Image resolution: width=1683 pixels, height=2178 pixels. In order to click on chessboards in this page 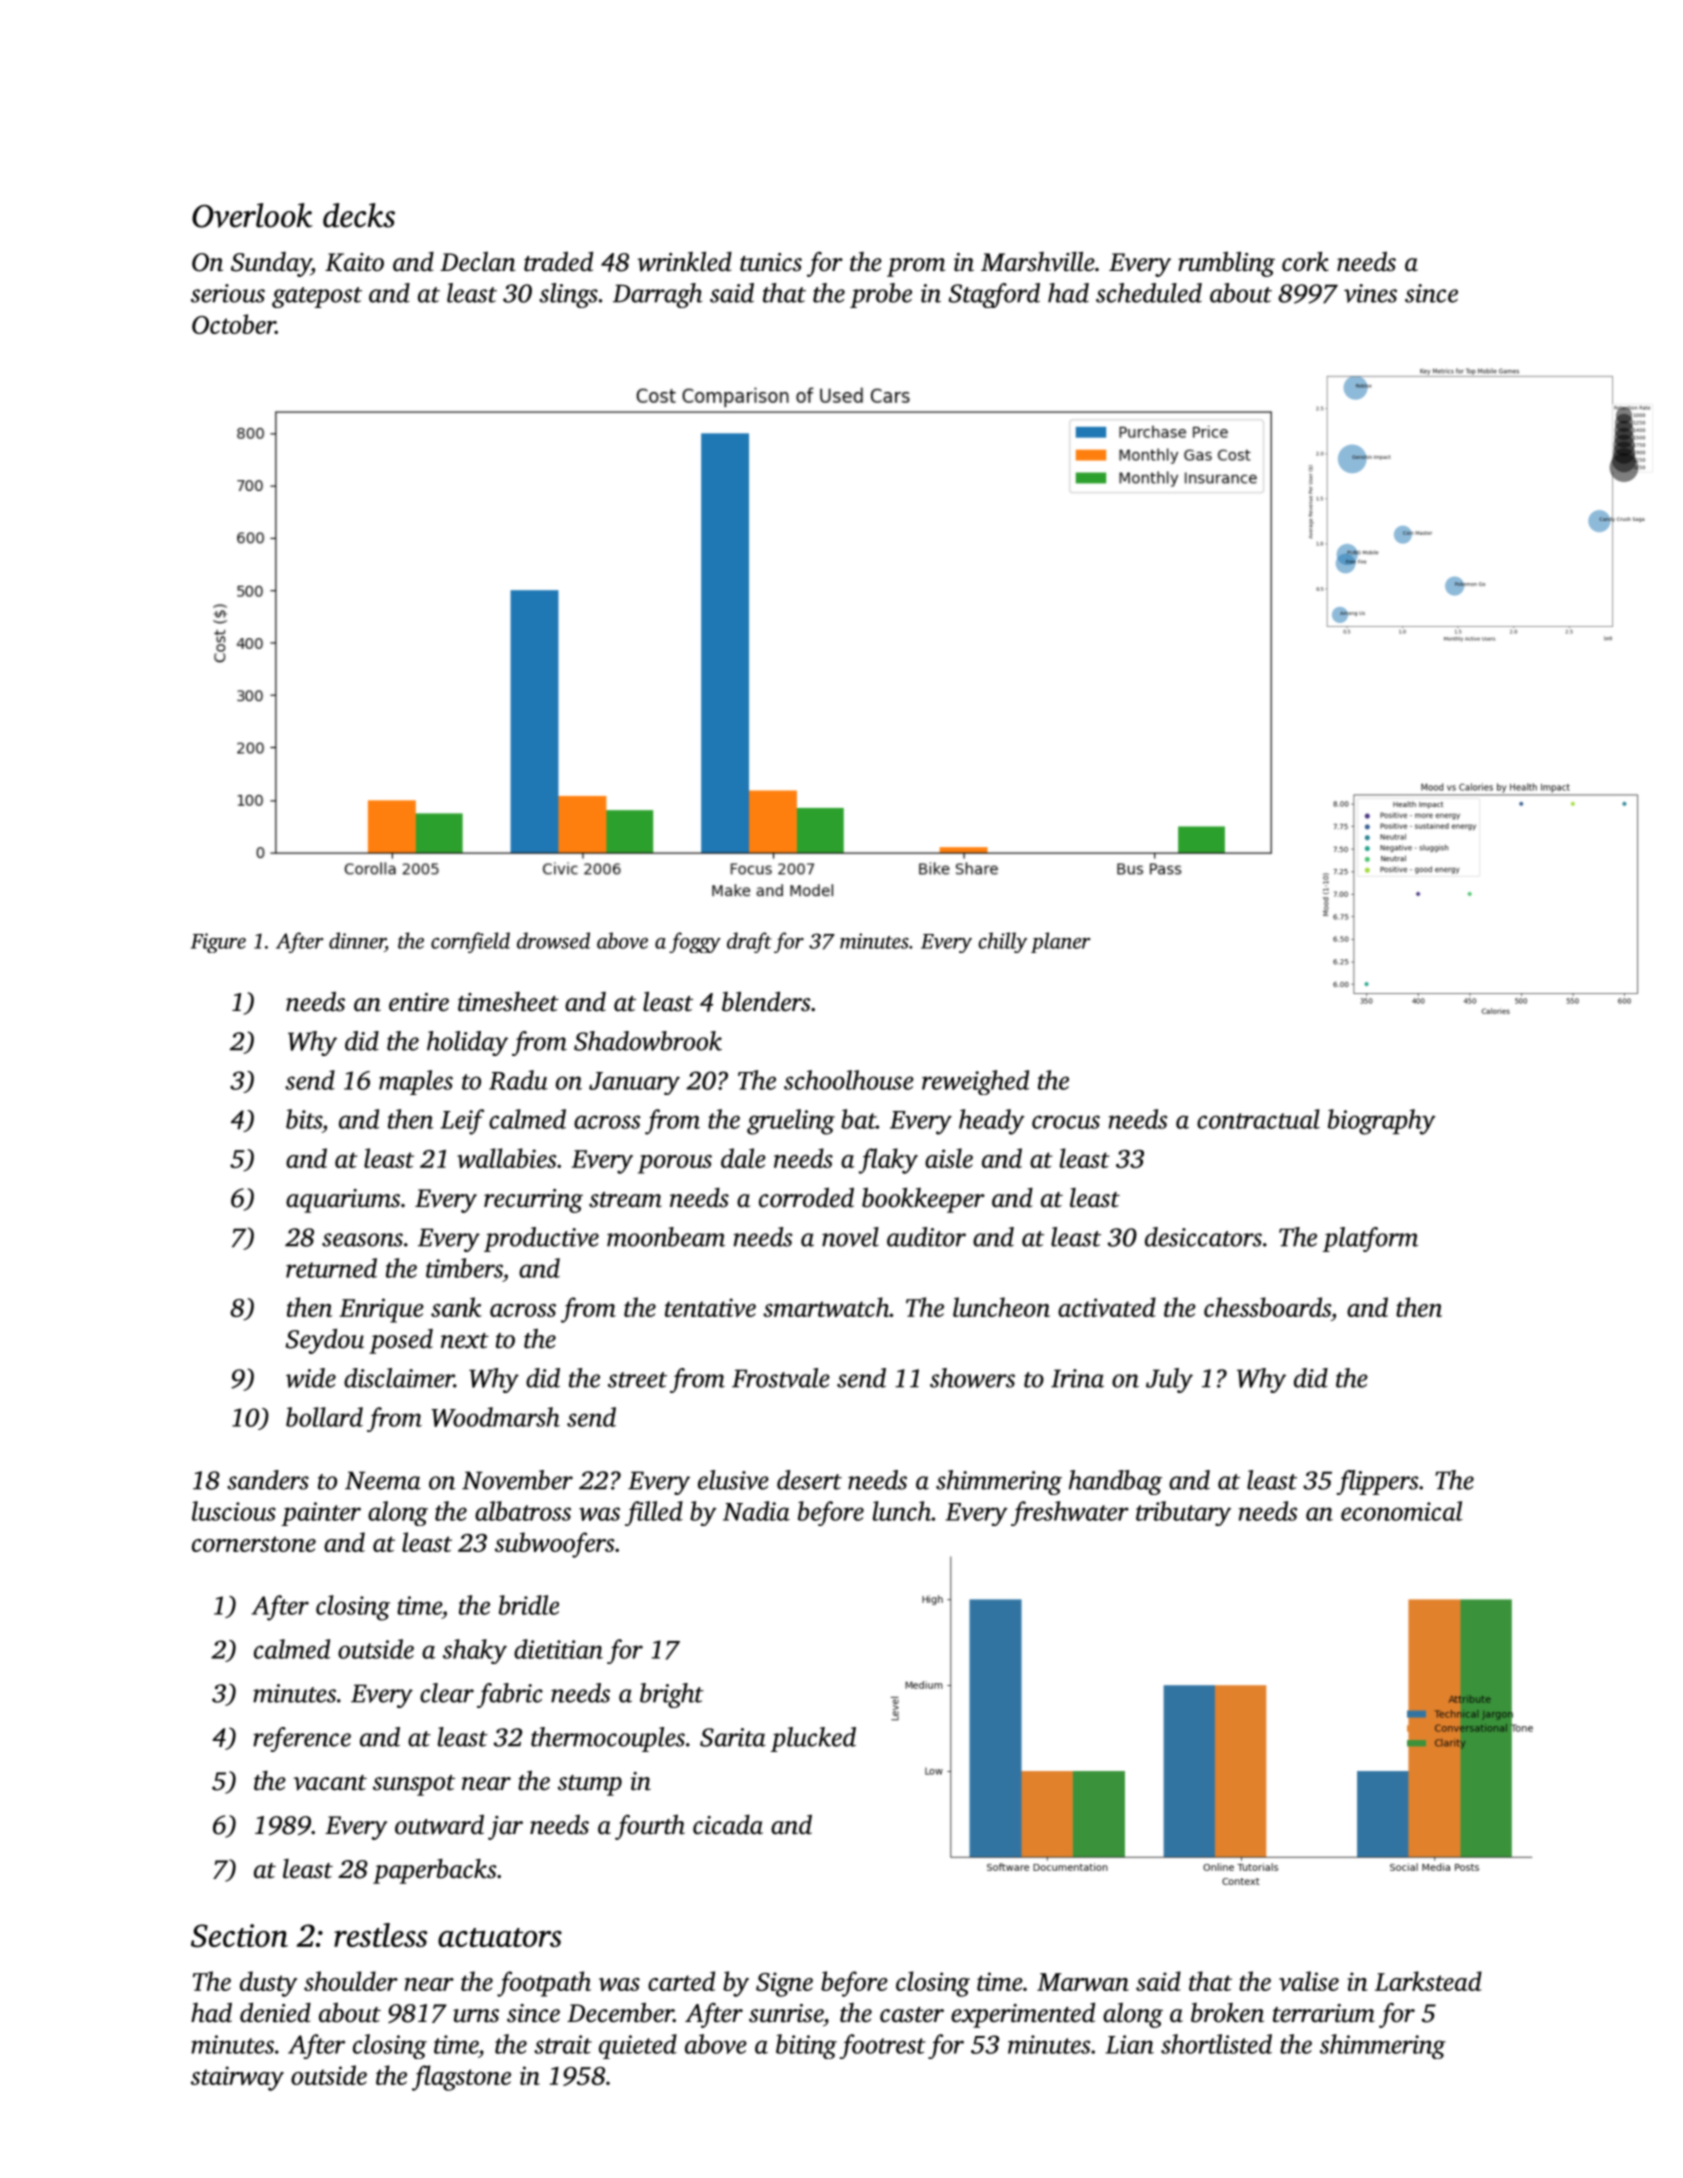, I will do `click(1267, 1307)`.
